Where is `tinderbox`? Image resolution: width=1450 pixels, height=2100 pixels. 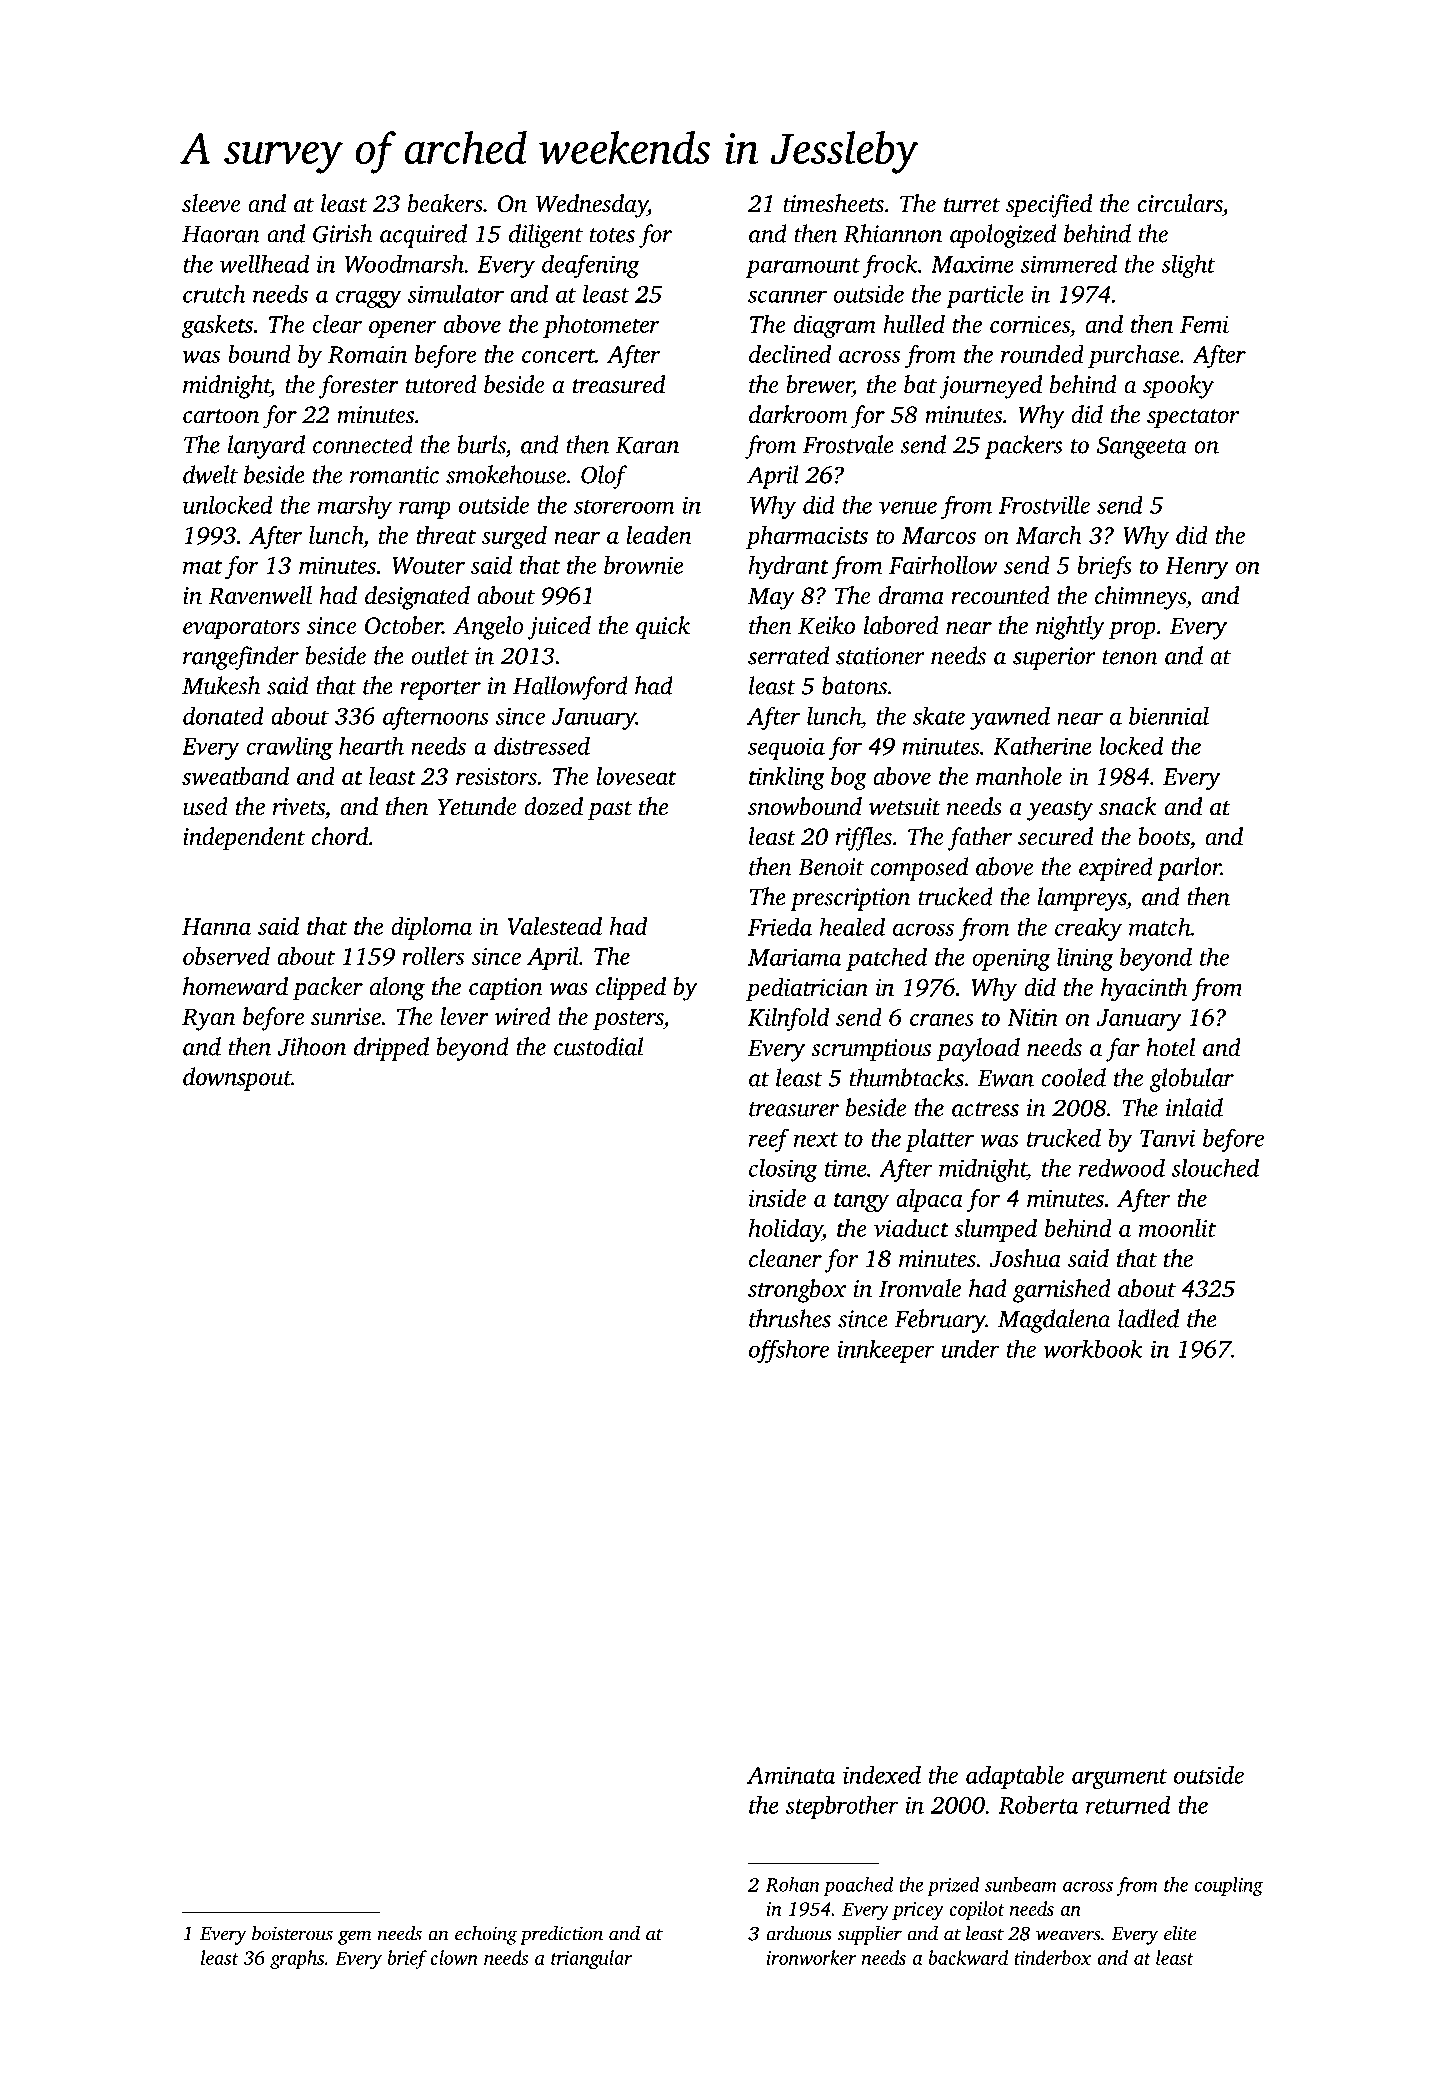
tinderbox is located at coordinates (1052, 1957).
